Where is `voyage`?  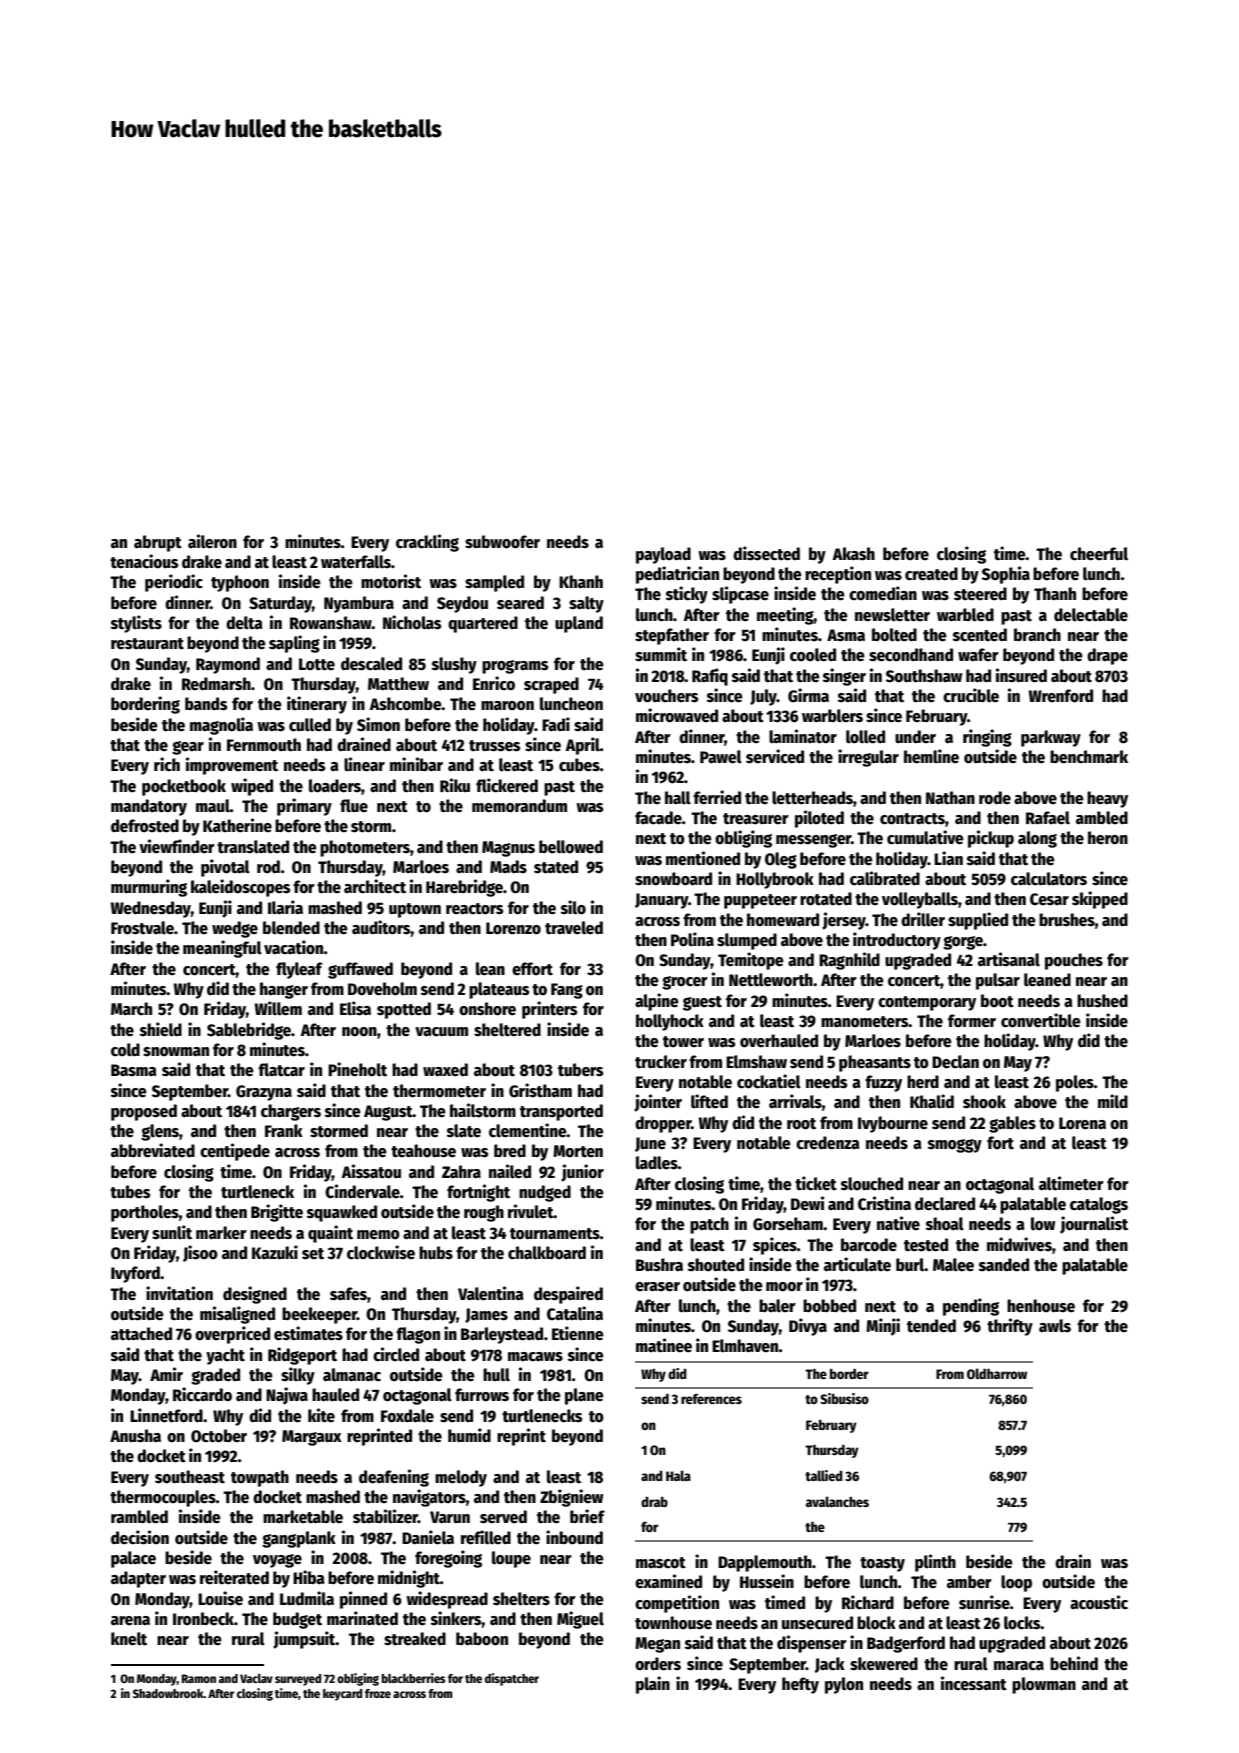 voyage is located at coordinates (277, 1561).
